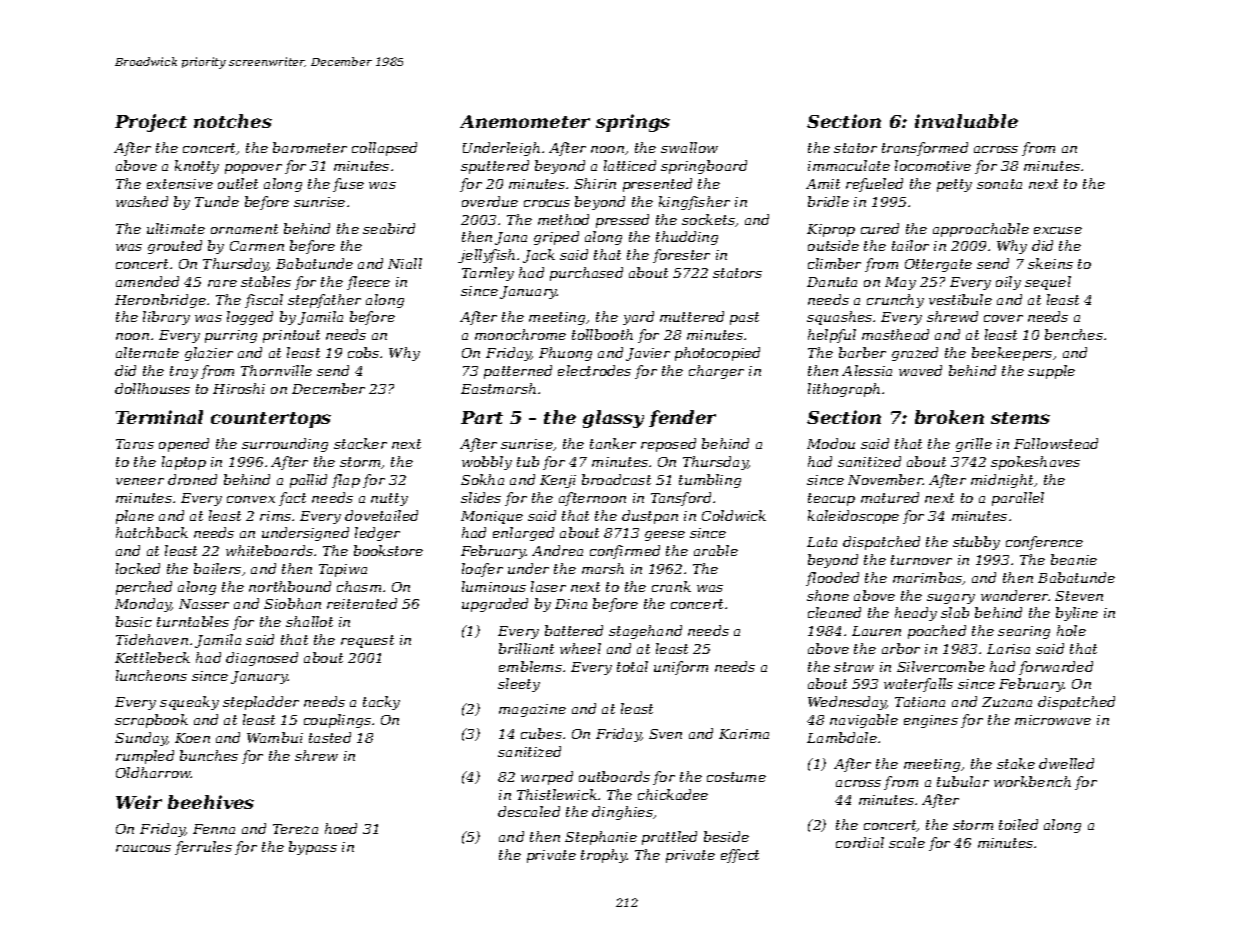 Image resolution: width=1233 pixels, height=952 pixels. What do you see at coordinates (740, 856) in the document?
I see `effect` at bounding box center [740, 856].
